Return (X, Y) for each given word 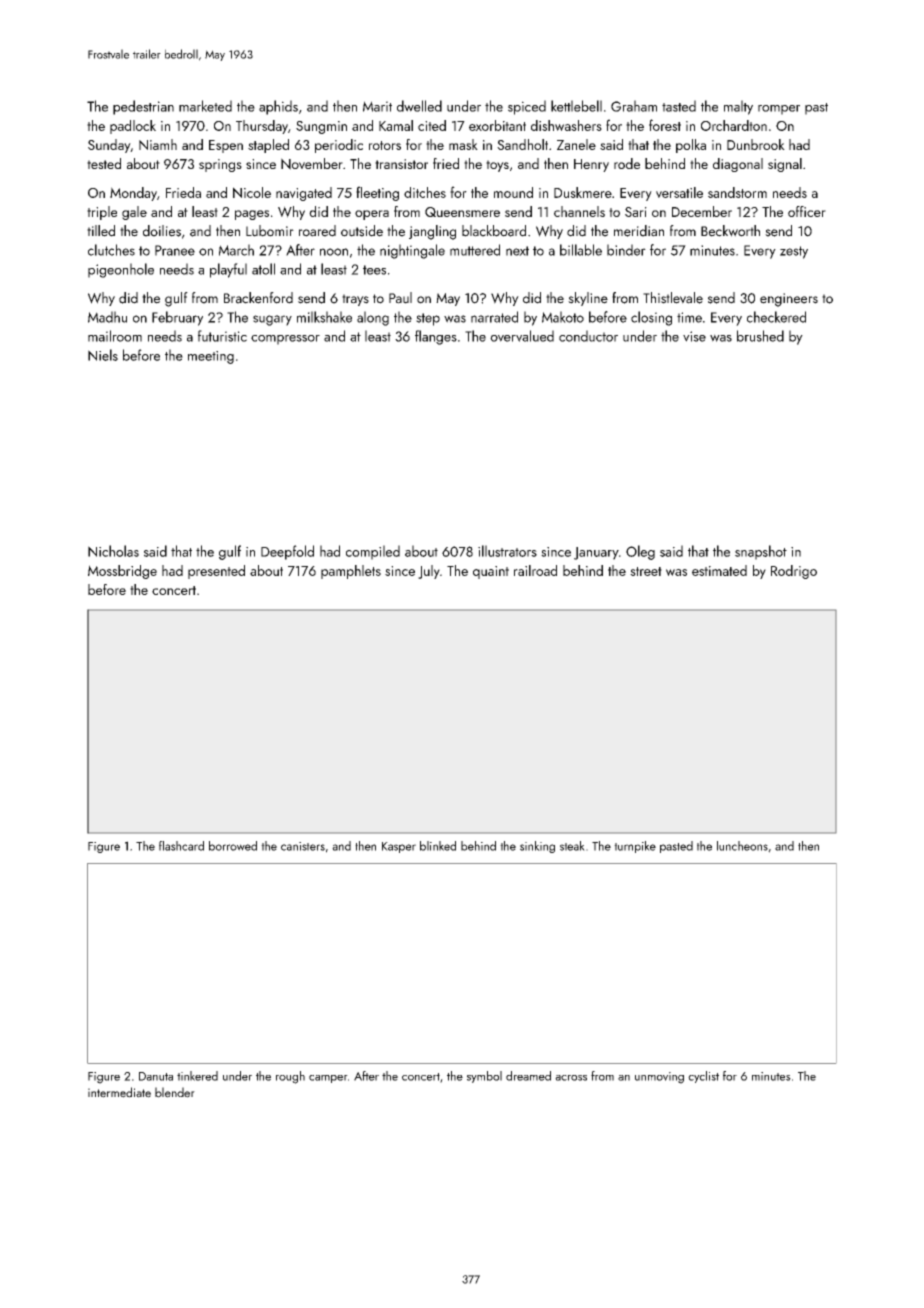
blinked (438, 846)
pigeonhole (121, 270)
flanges (436, 337)
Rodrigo (794, 572)
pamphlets (351, 572)
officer (807, 211)
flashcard (181, 846)
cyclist (703, 1077)
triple (102, 213)
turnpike (635, 847)
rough (290, 1077)
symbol (484, 1077)
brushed (760, 336)
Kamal (396, 125)
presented (216, 572)
